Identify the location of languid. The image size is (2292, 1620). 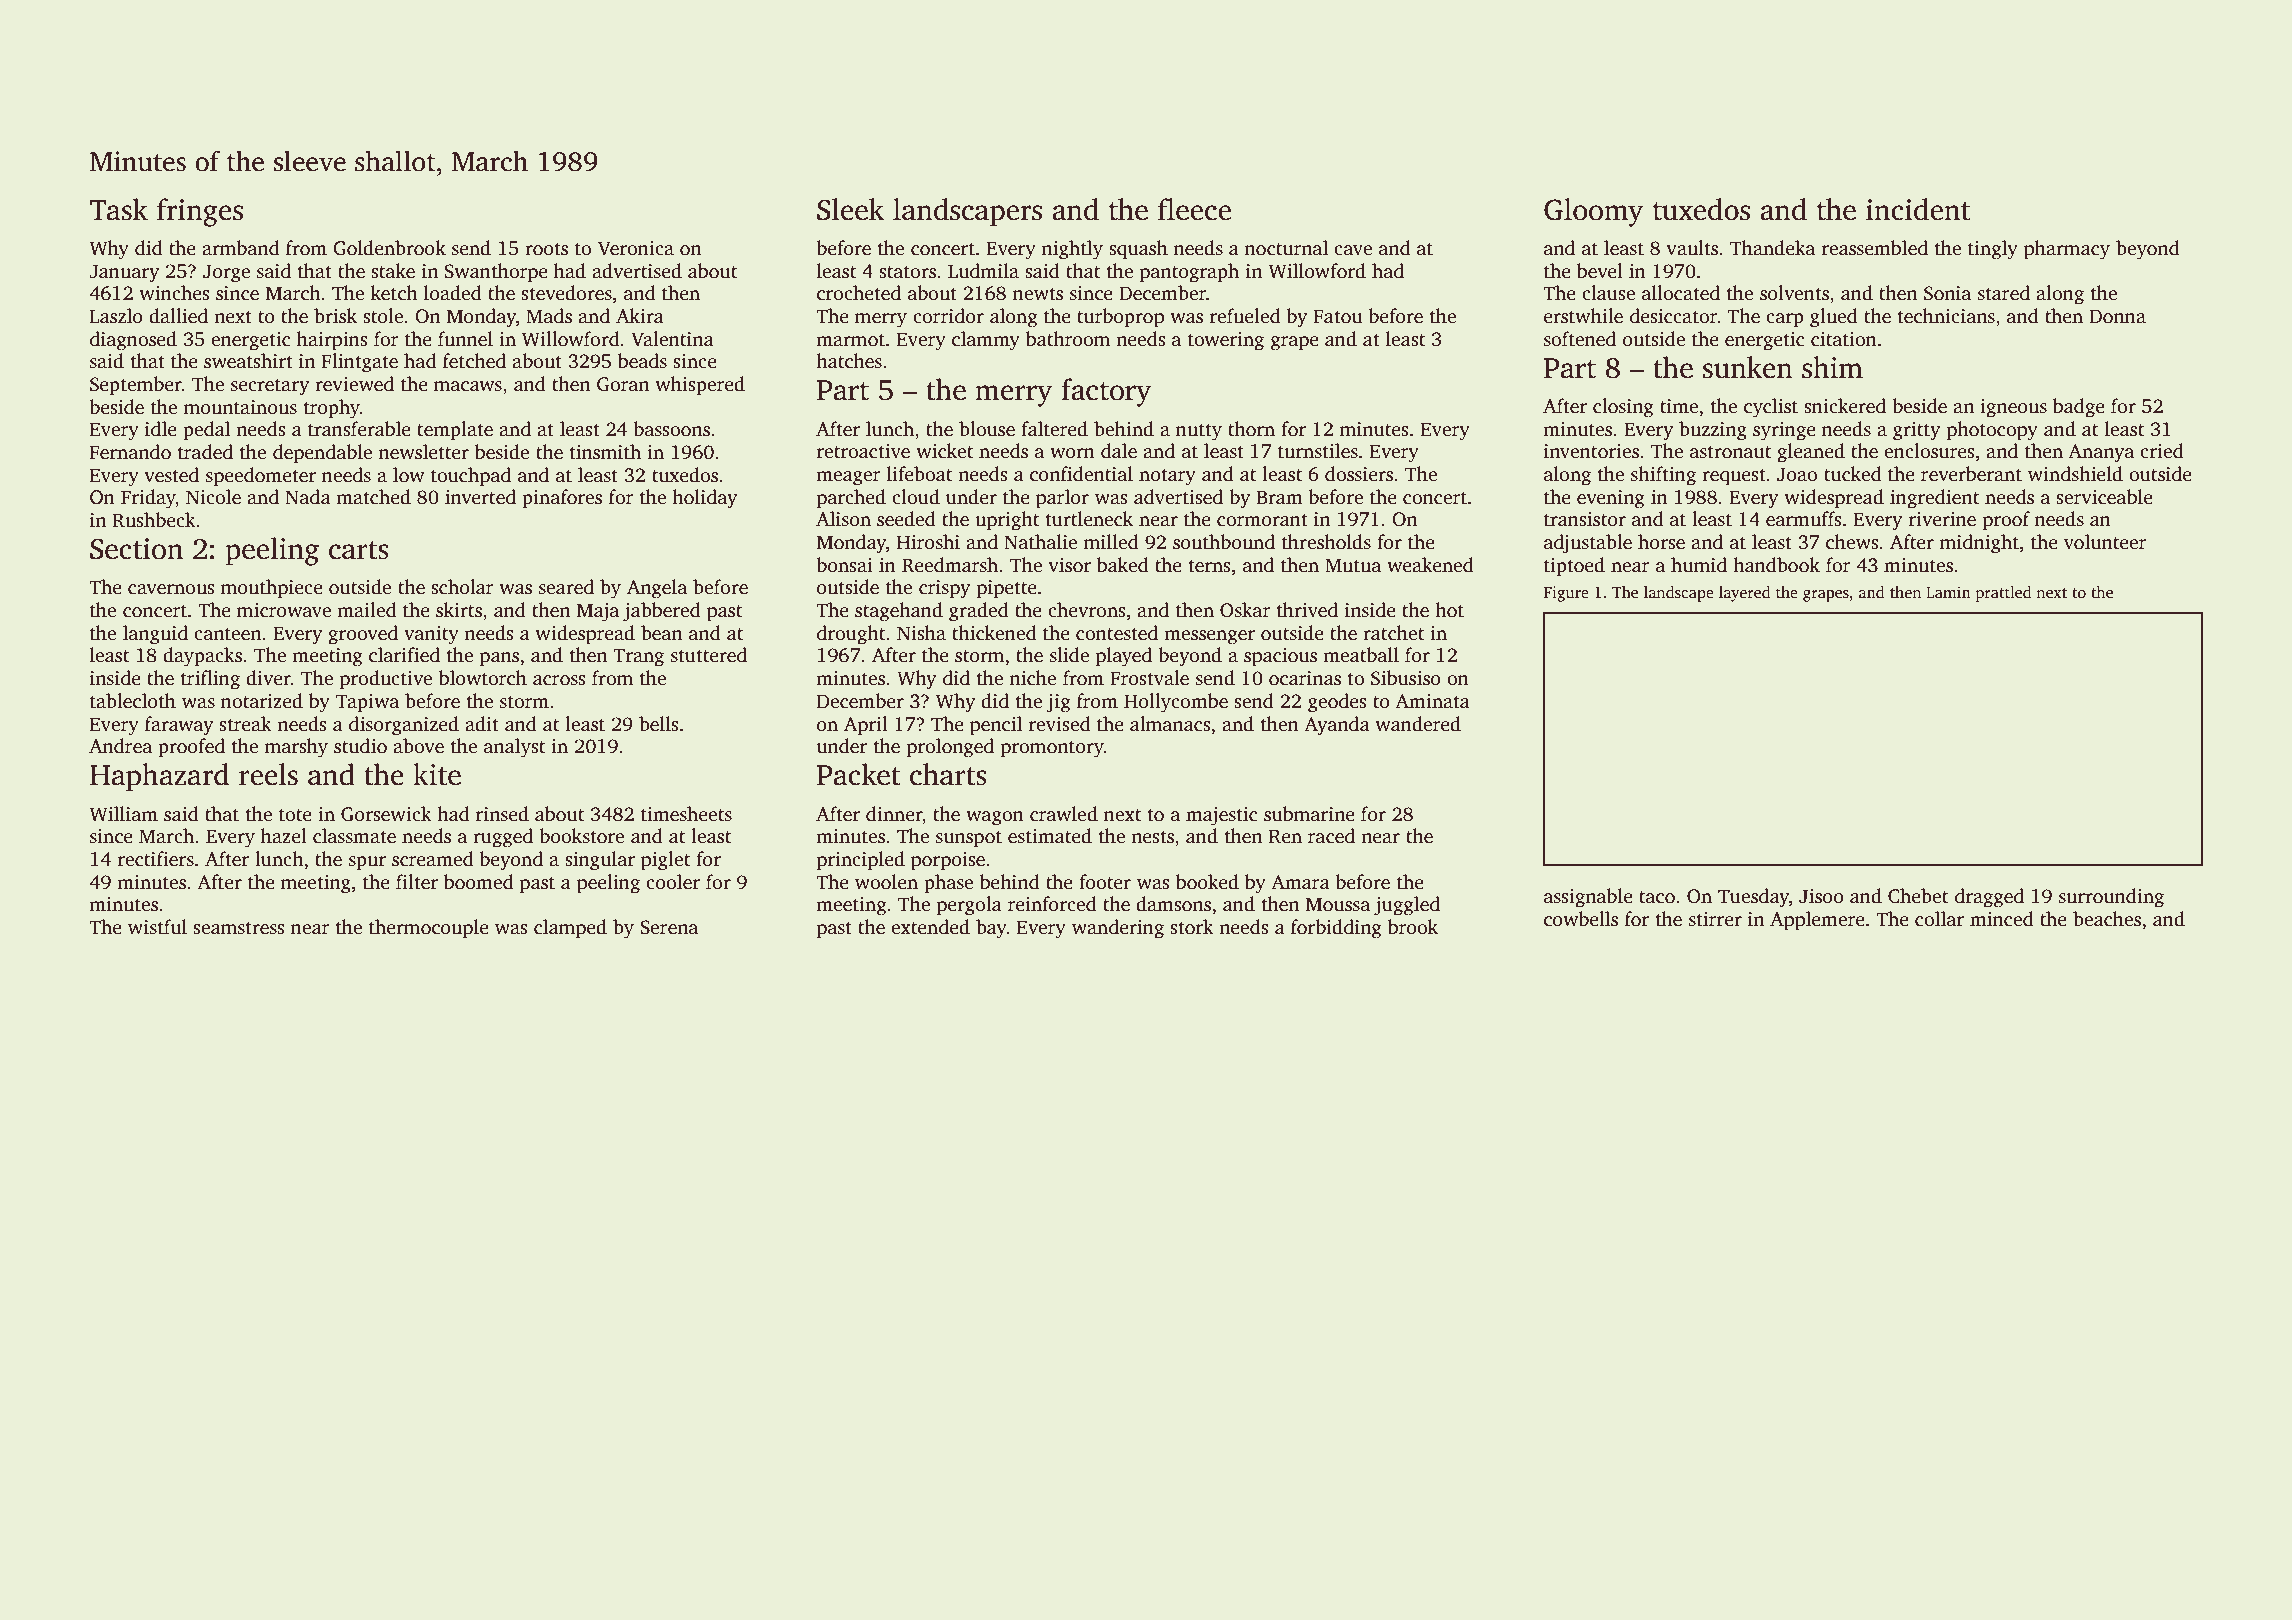
(155, 635).
